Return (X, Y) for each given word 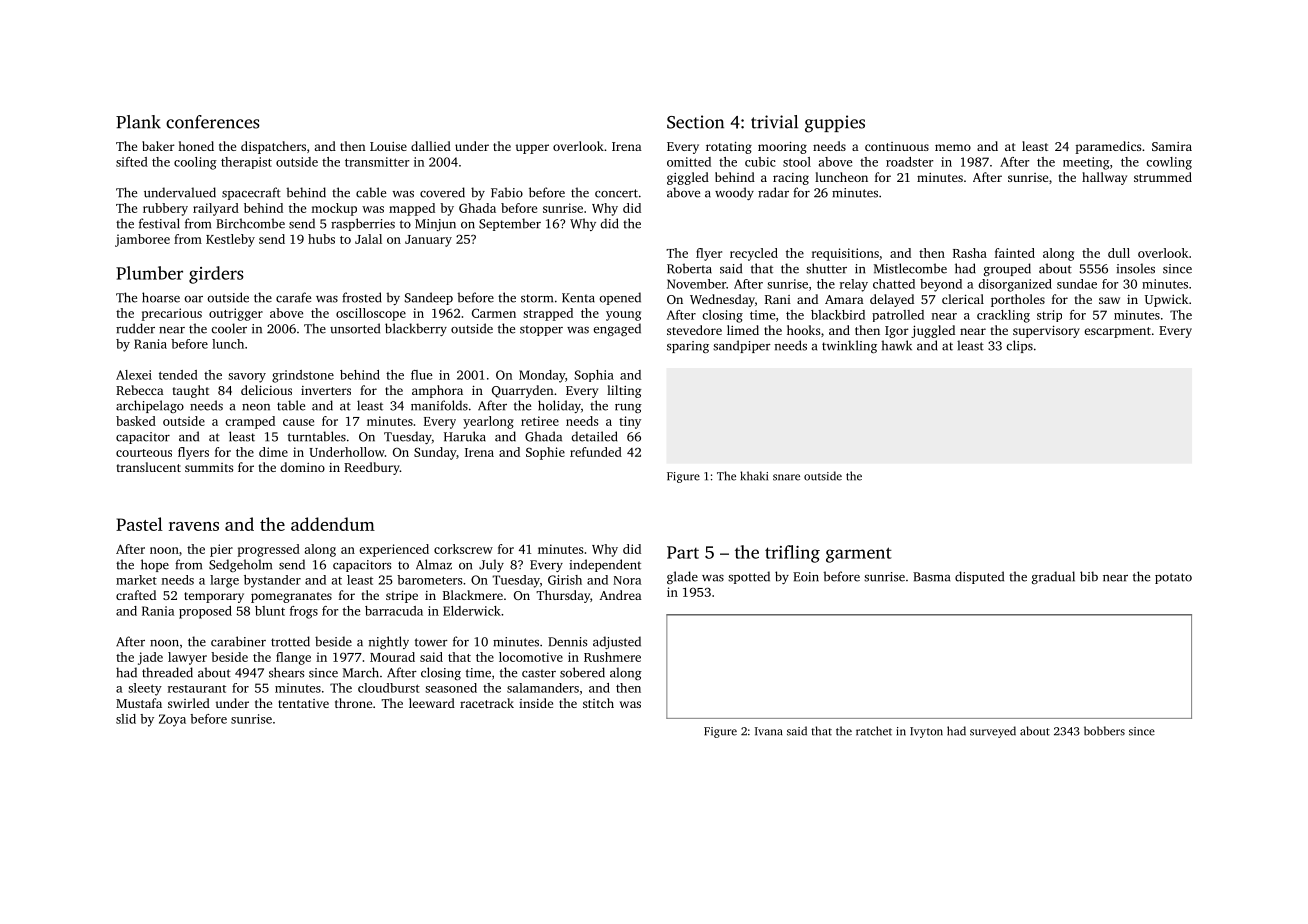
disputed (979, 577)
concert (616, 193)
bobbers (1104, 731)
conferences (213, 122)
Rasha (970, 253)
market (136, 580)
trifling (792, 554)
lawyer (187, 658)
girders (216, 275)
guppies (835, 124)
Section (695, 122)
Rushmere (612, 657)
